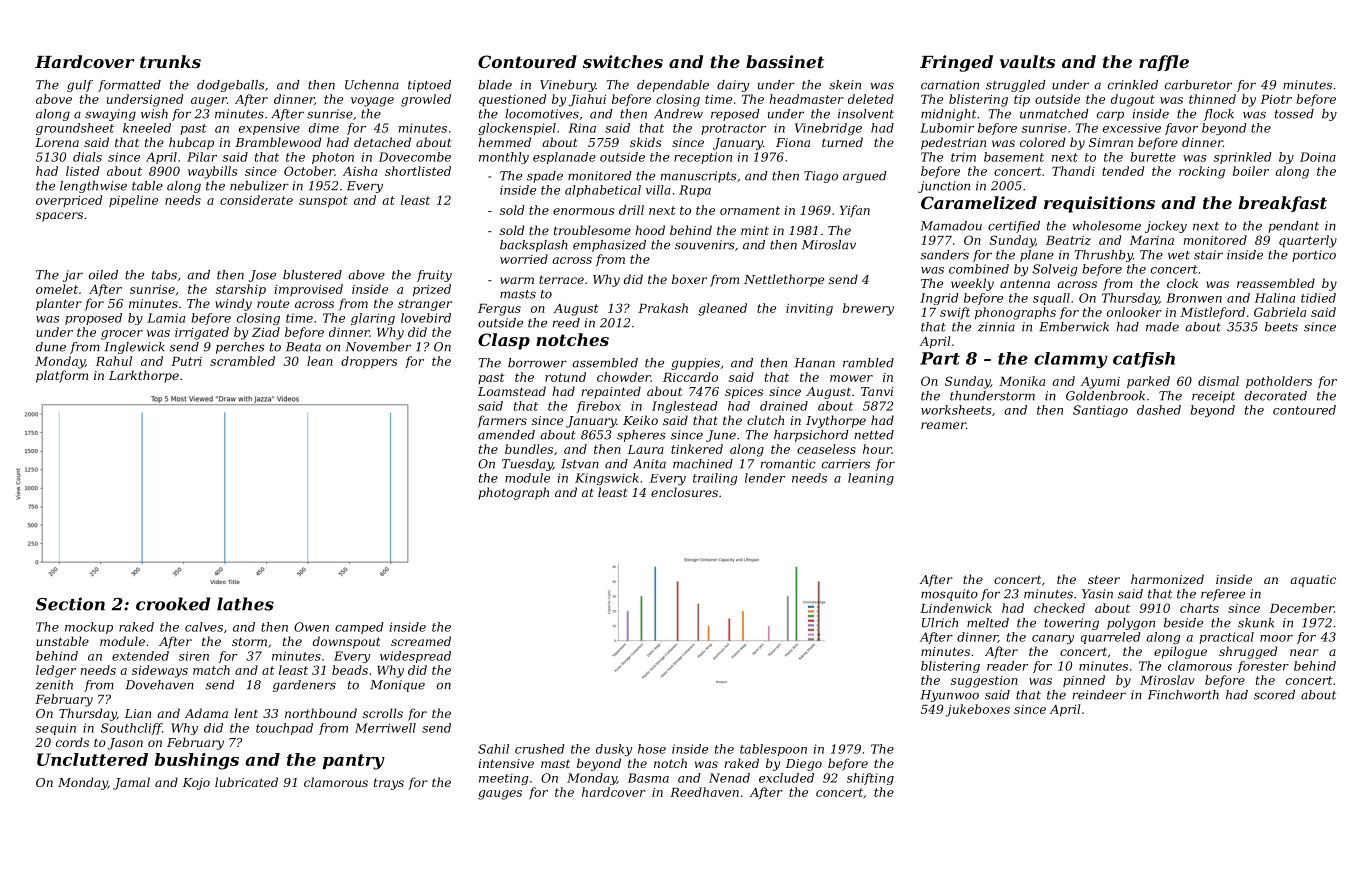 Image resolution: width=1372 pixels, height=887 pixels. Describe the element at coordinates (246, 782) in the document. I see `lubricated` at that location.
